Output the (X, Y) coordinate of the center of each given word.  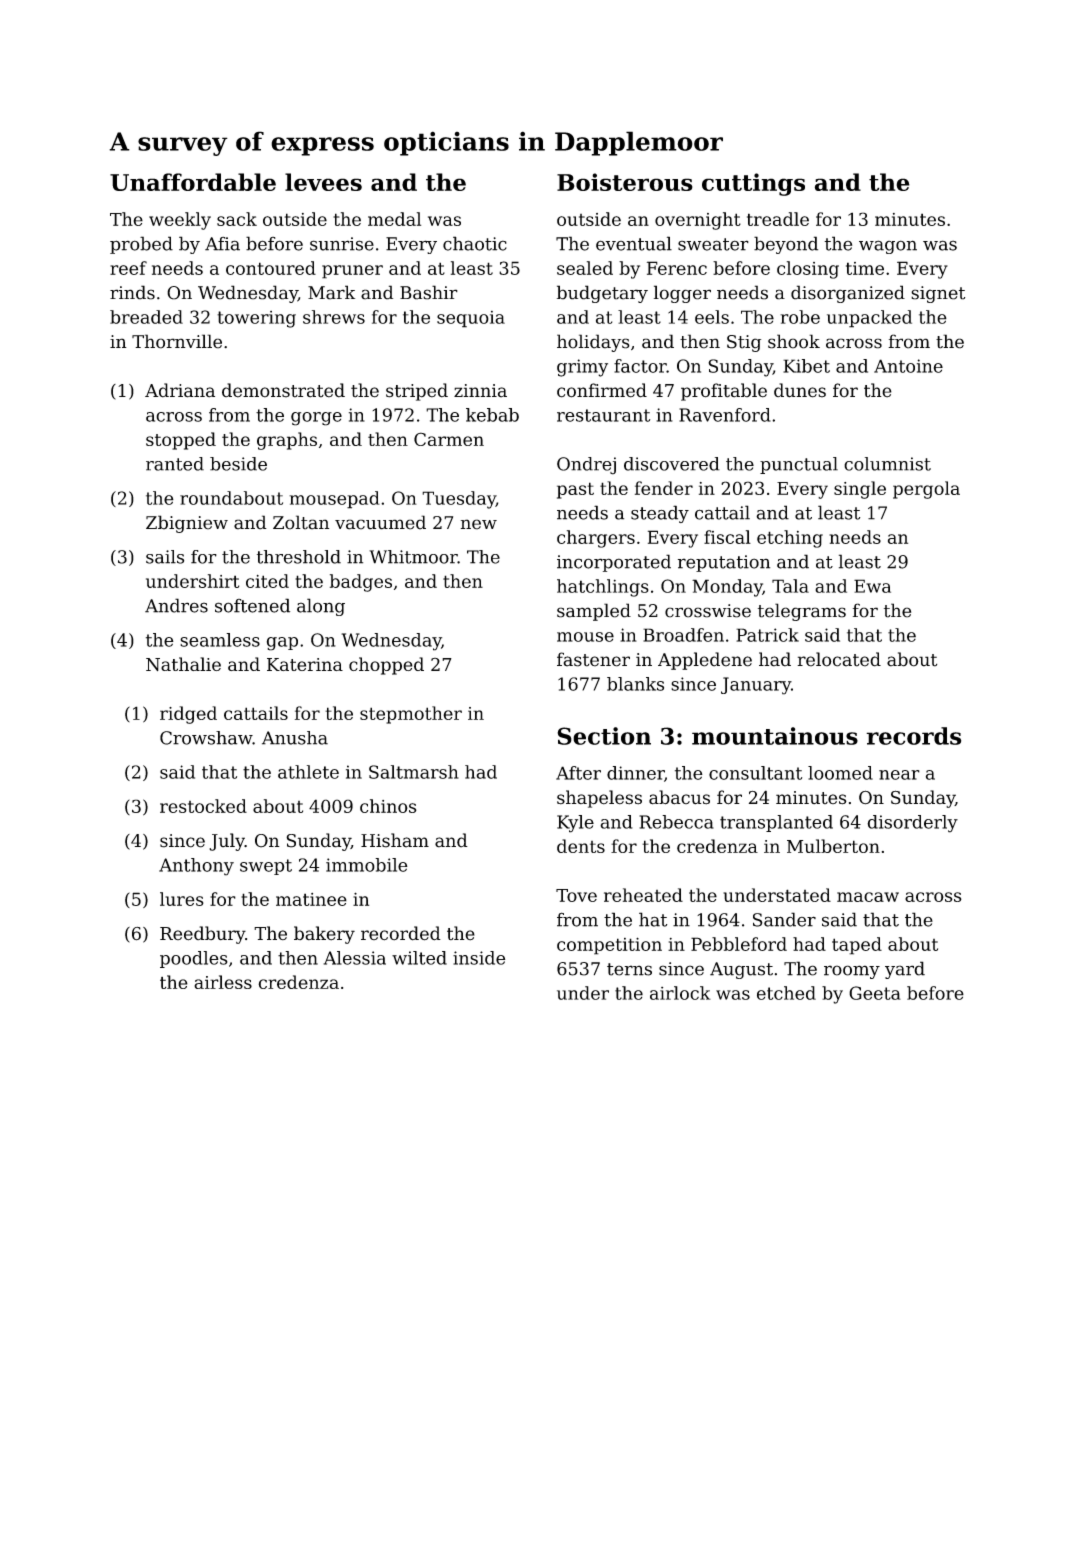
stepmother (411, 715)
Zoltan (301, 522)
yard (905, 970)
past (575, 490)
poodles (194, 959)
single (860, 490)
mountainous (775, 736)
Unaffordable (193, 182)
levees (323, 182)
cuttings (753, 184)
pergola (926, 490)
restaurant (603, 415)
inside (479, 958)
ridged (188, 715)
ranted (175, 464)
